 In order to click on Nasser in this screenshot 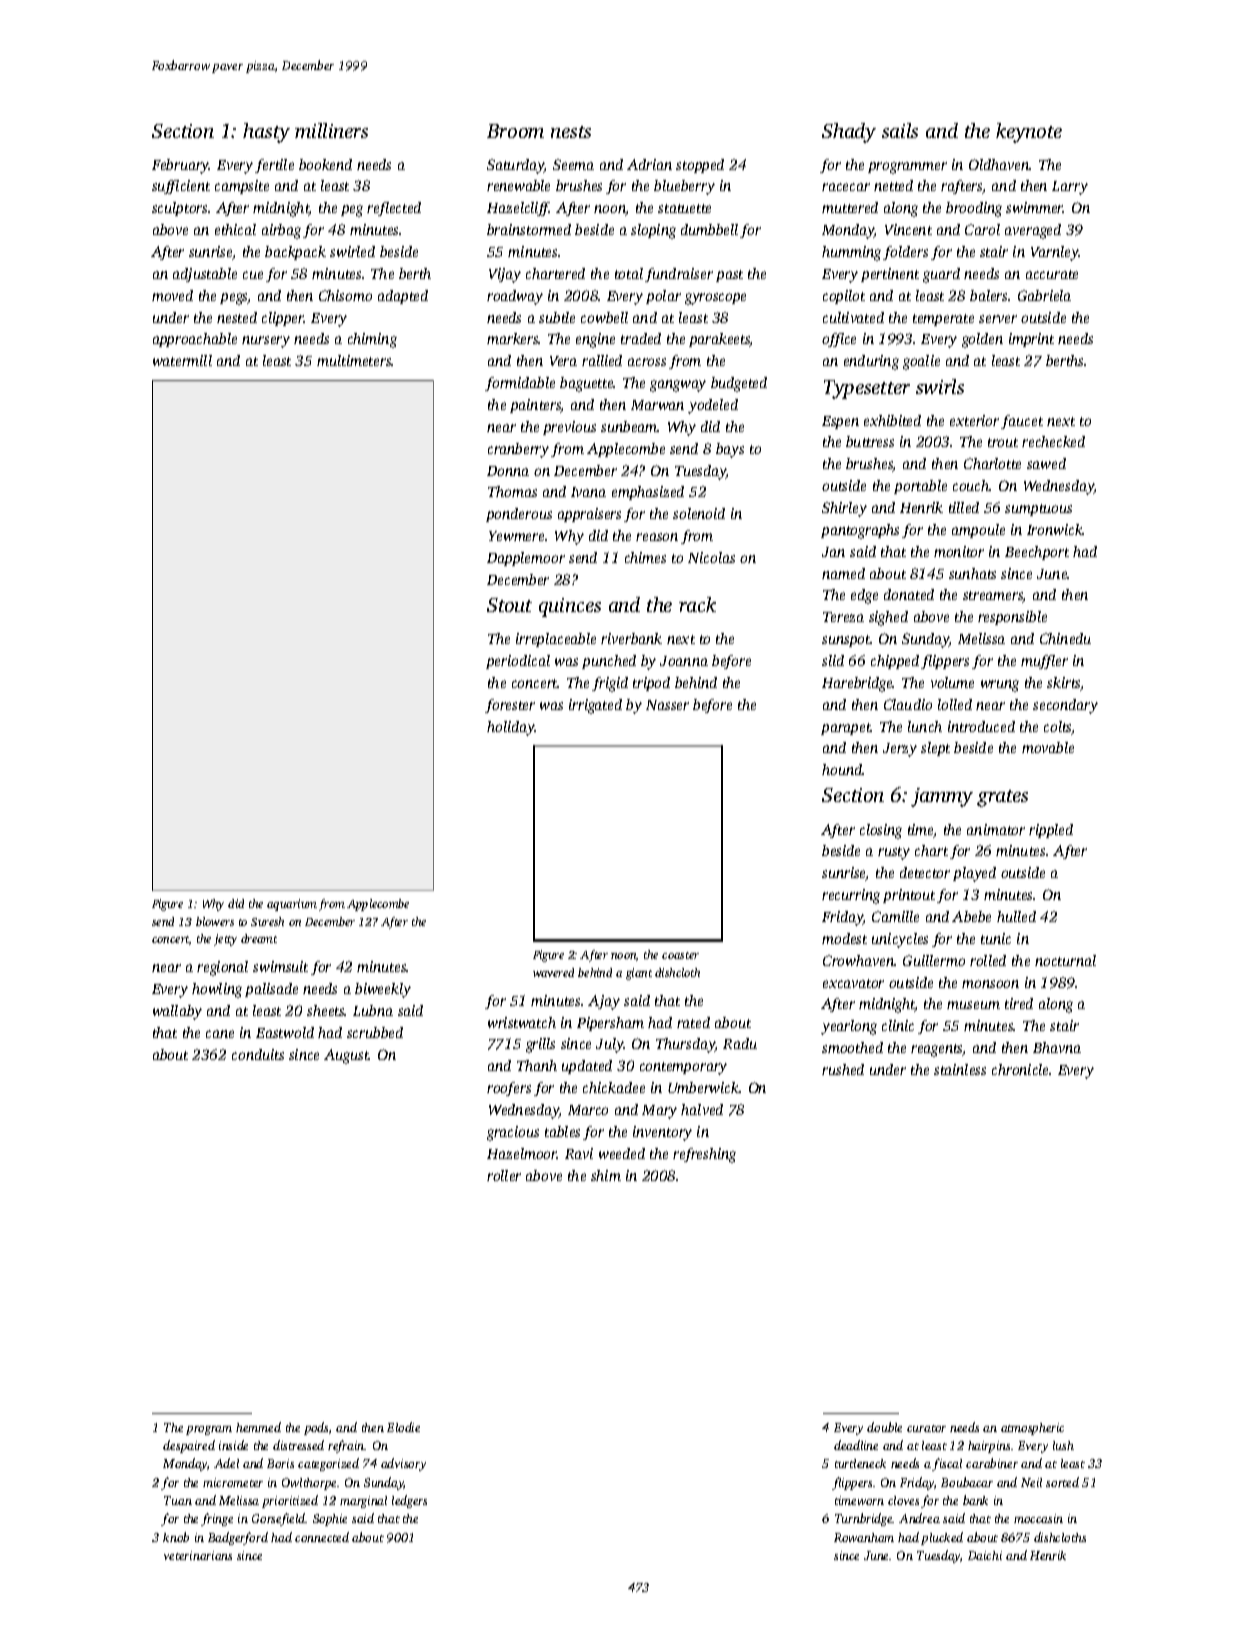, I will do `click(667, 705)`.
